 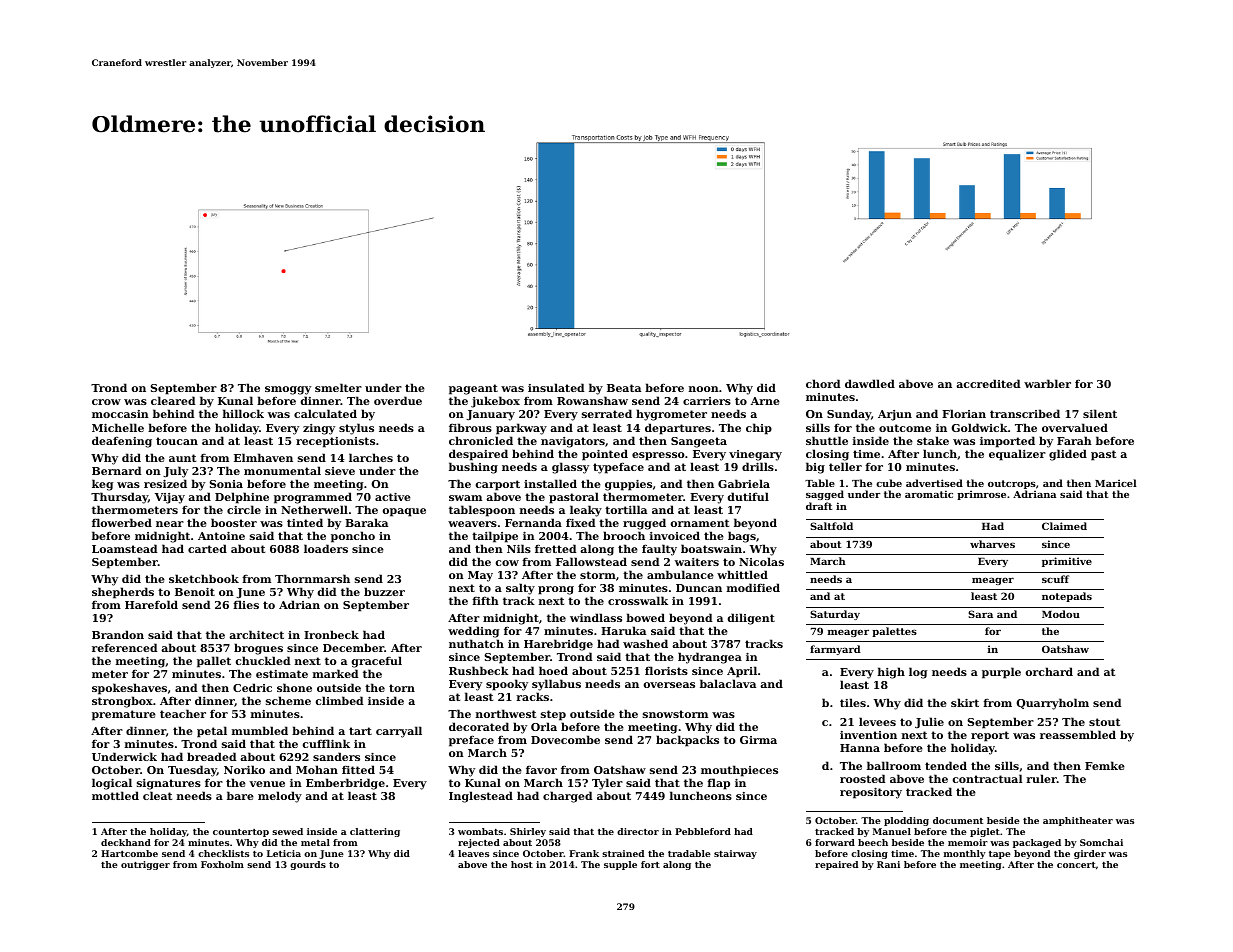 What do you see at coordinates (288, 390) in the screenshot?
I see `smoggy` at bounding box center [288, 390].
